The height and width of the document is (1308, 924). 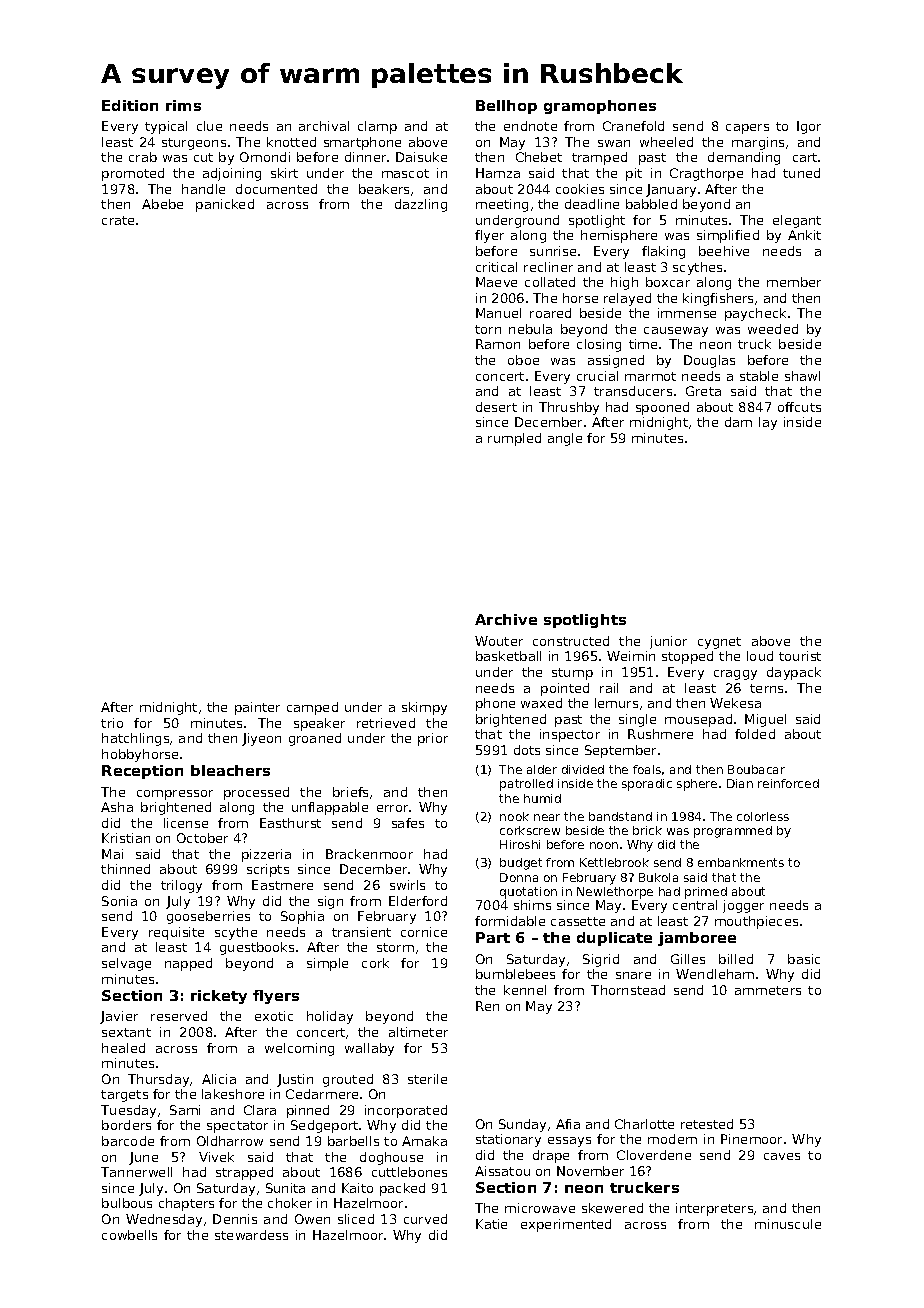 I want to click on rumpled, so click(x=514, y=439).
